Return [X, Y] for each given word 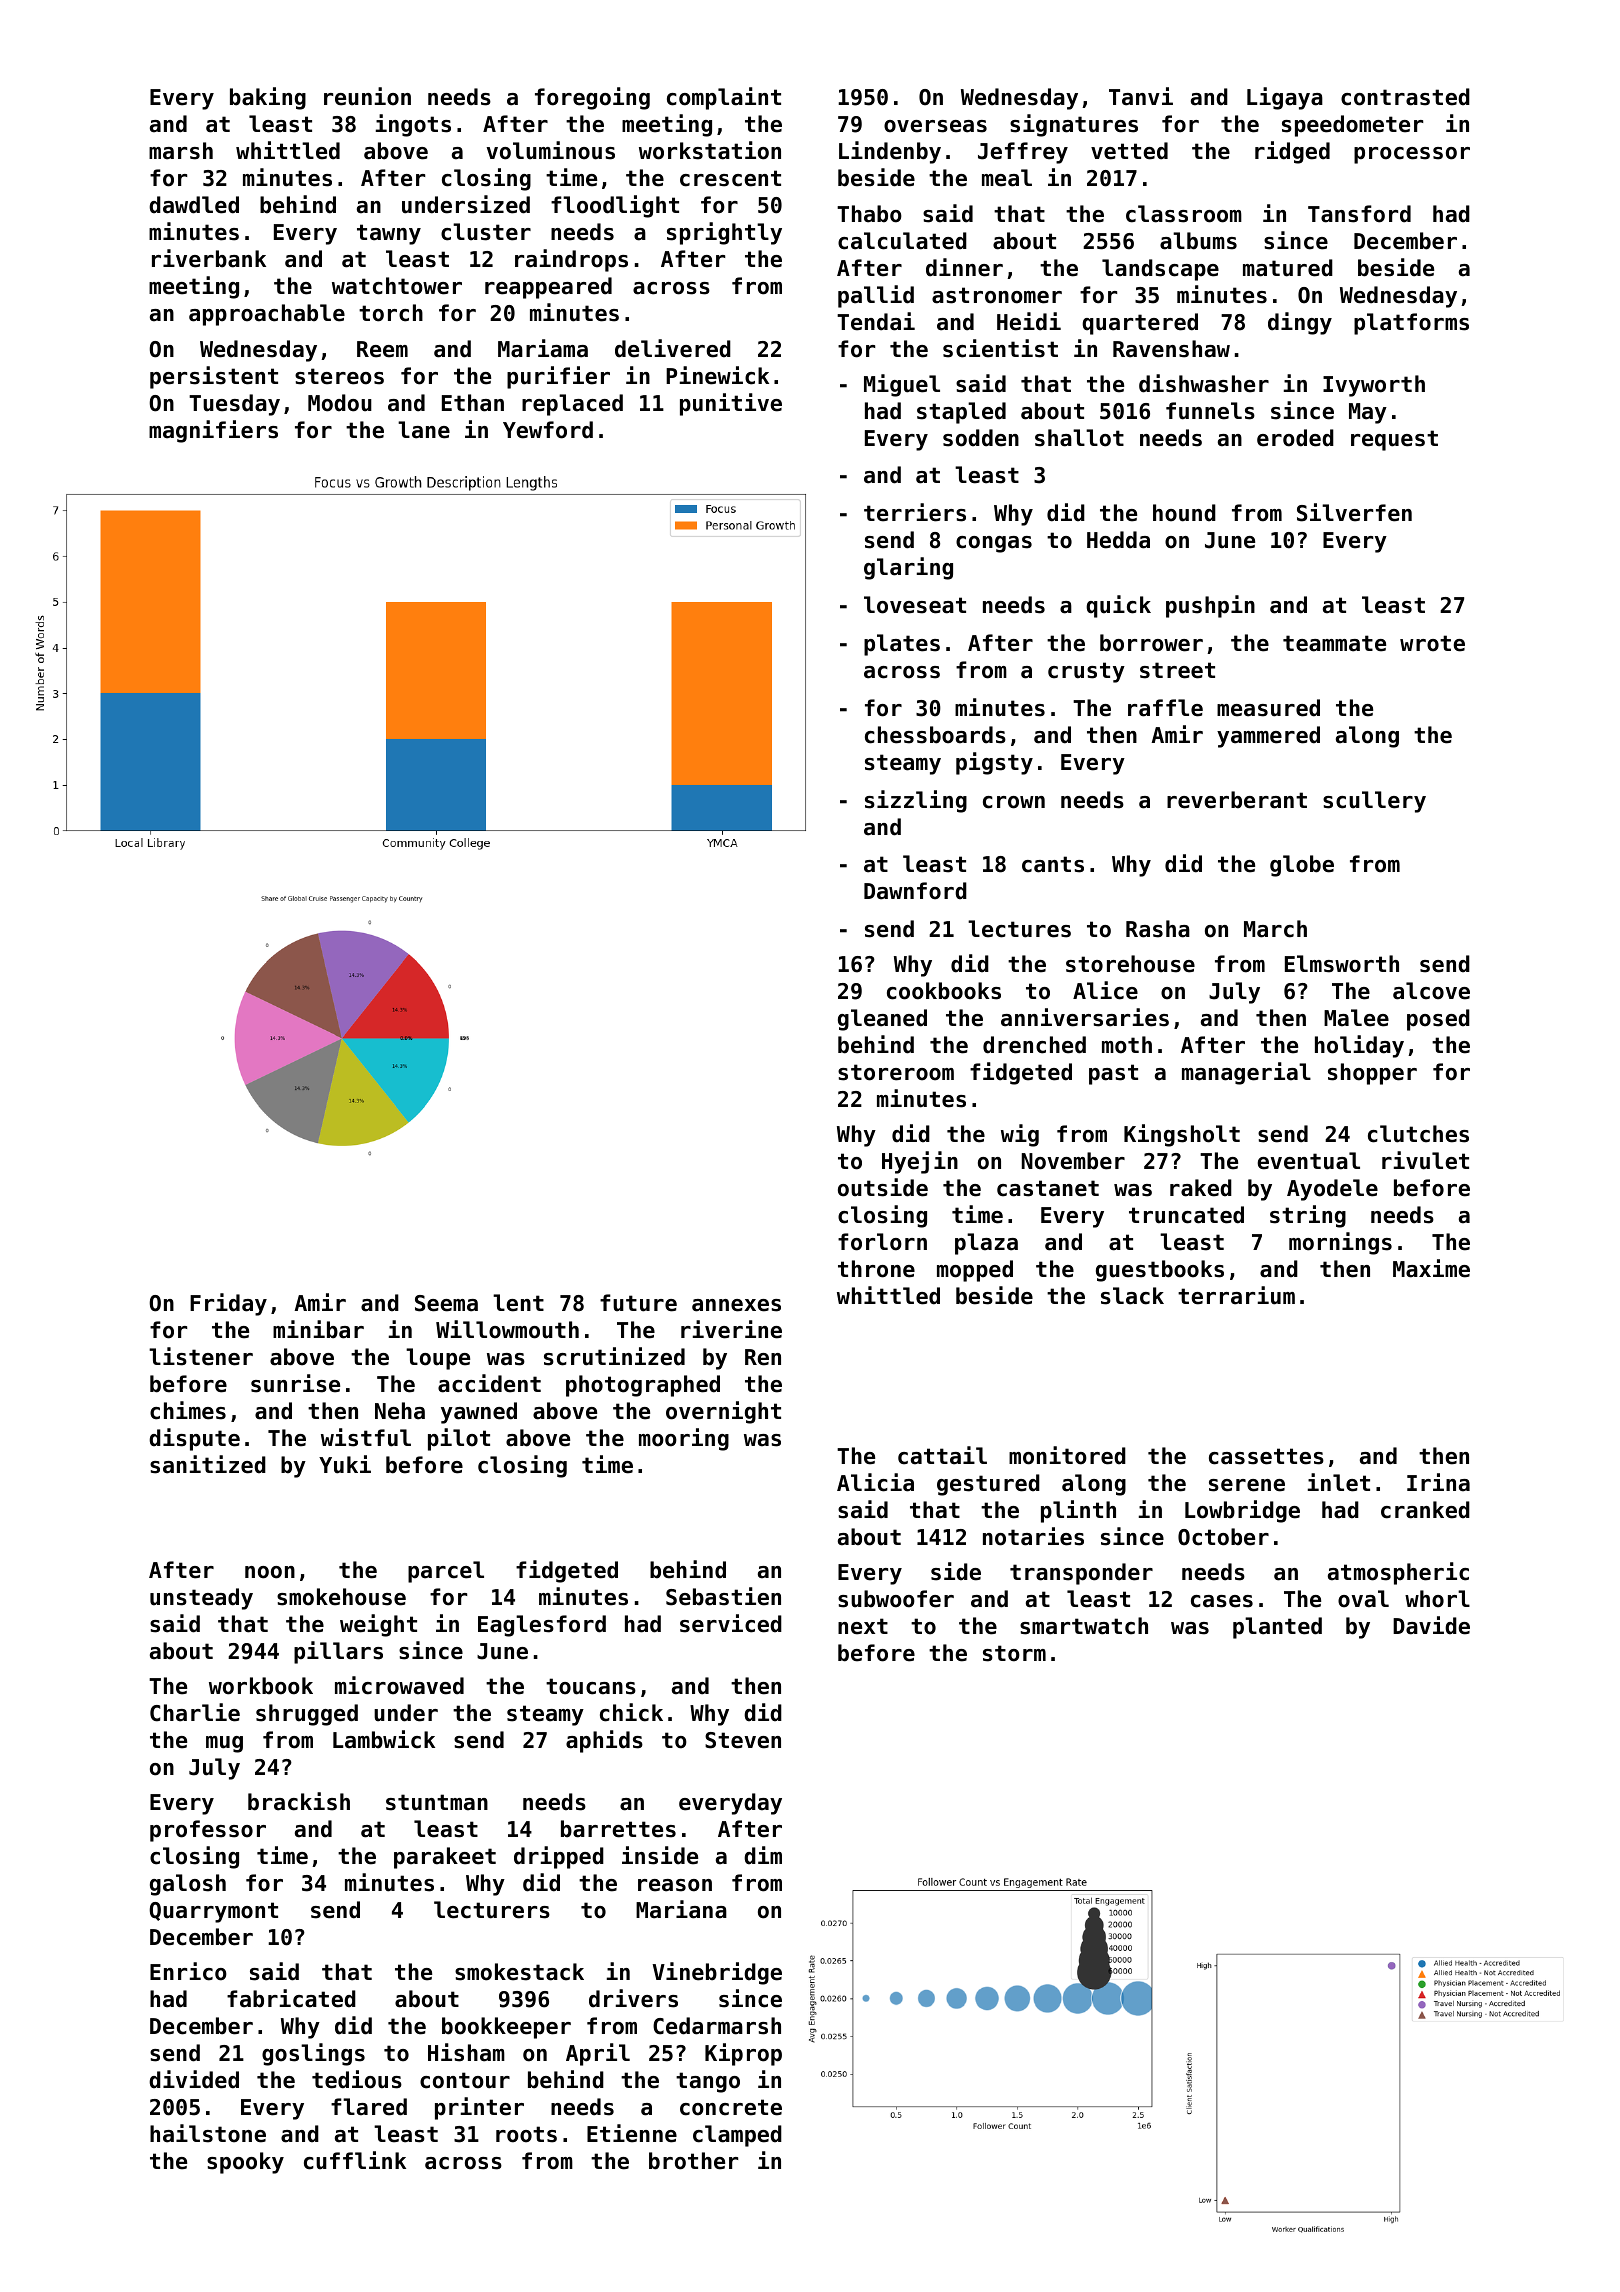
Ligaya [1285, 98]
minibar [318, 1329]
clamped [737, 2136]
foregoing [592, 98]
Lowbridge [1242, 1511]
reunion [367, 96]
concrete [731, 2107]
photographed [643, 1386]
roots [526, 2134]
